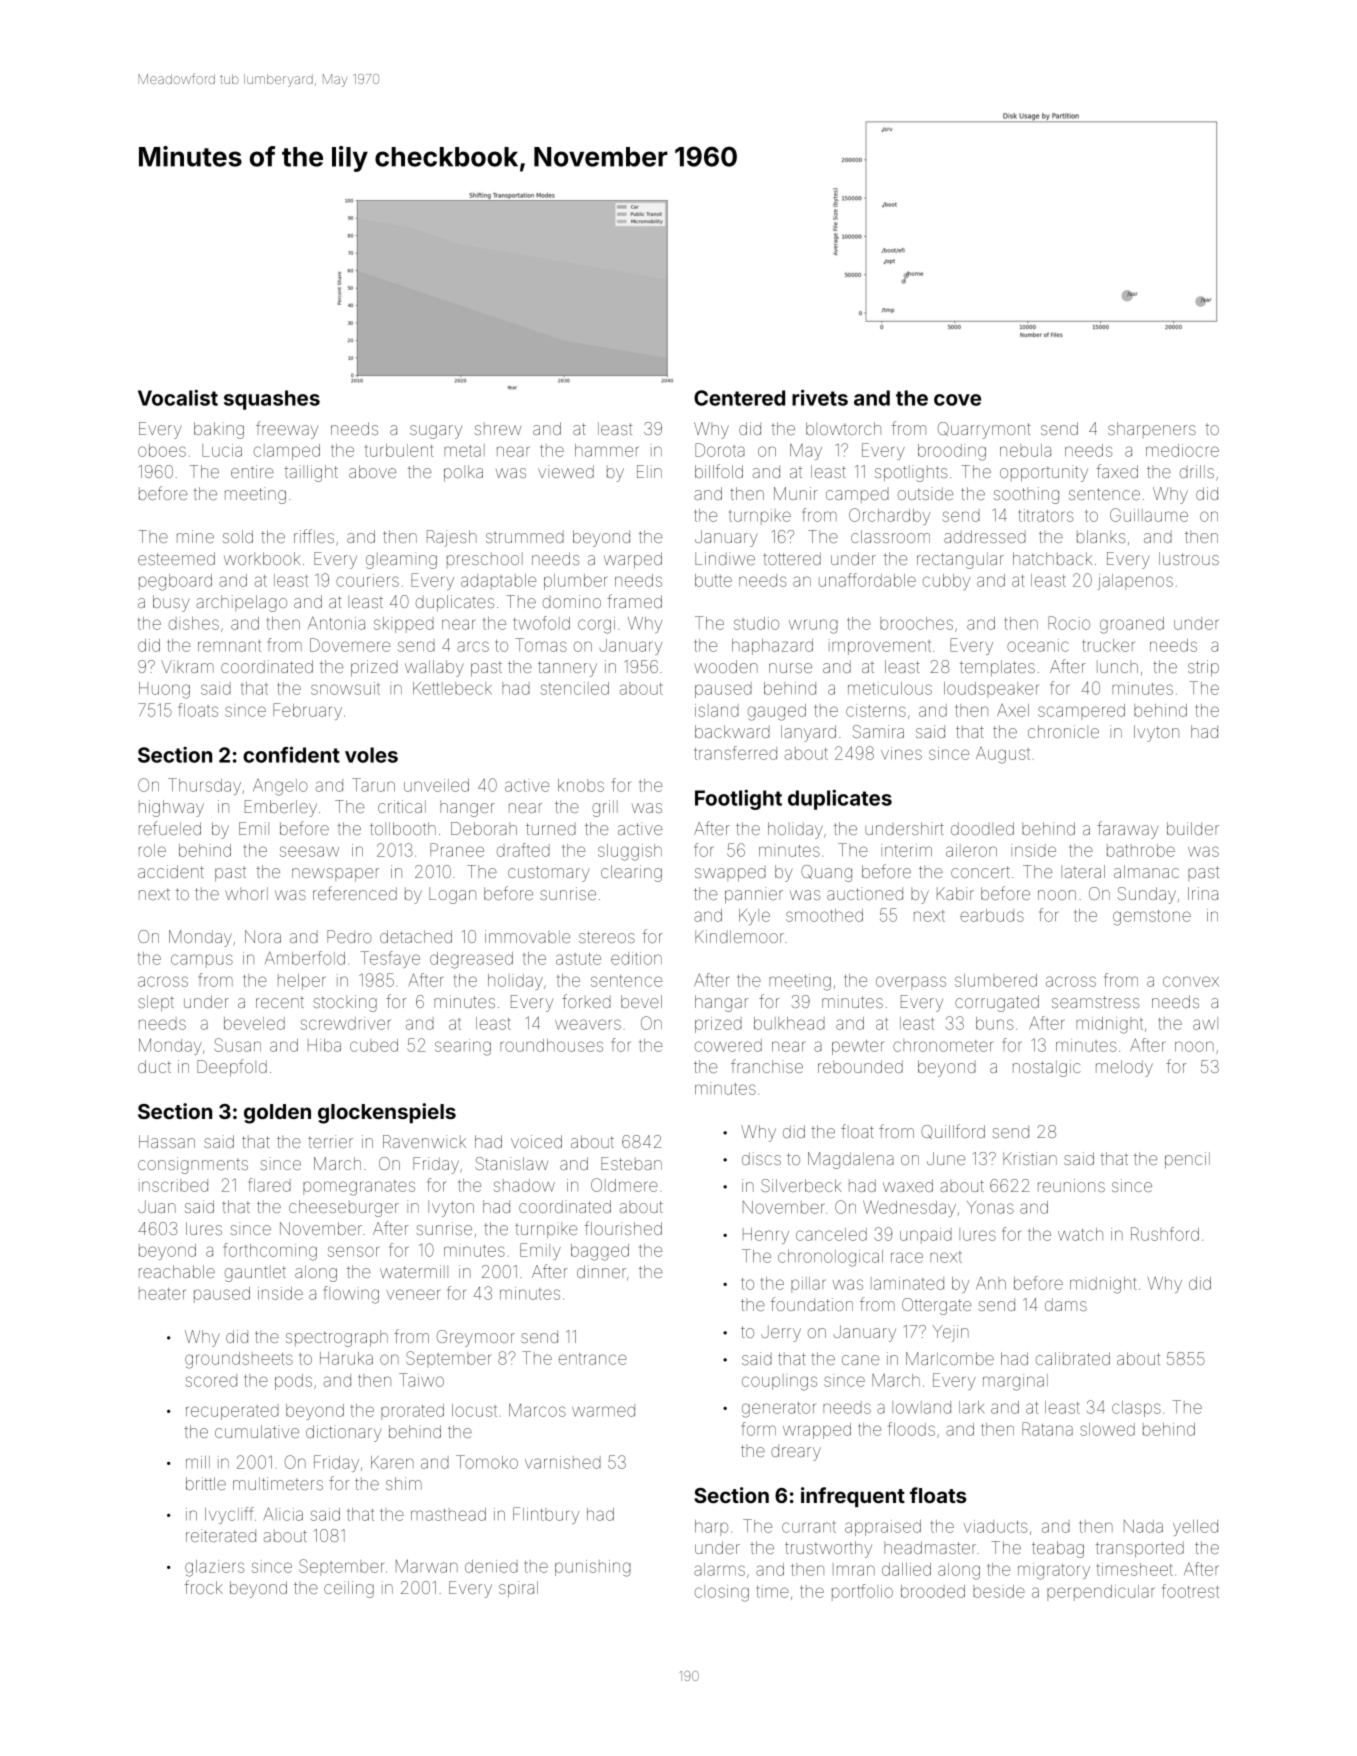 This screenshot has height=1756, width=1357. What do you see at coordinates (739, 398) in the screenshot?
I see `Centered` at bounding box center [739, 398].
